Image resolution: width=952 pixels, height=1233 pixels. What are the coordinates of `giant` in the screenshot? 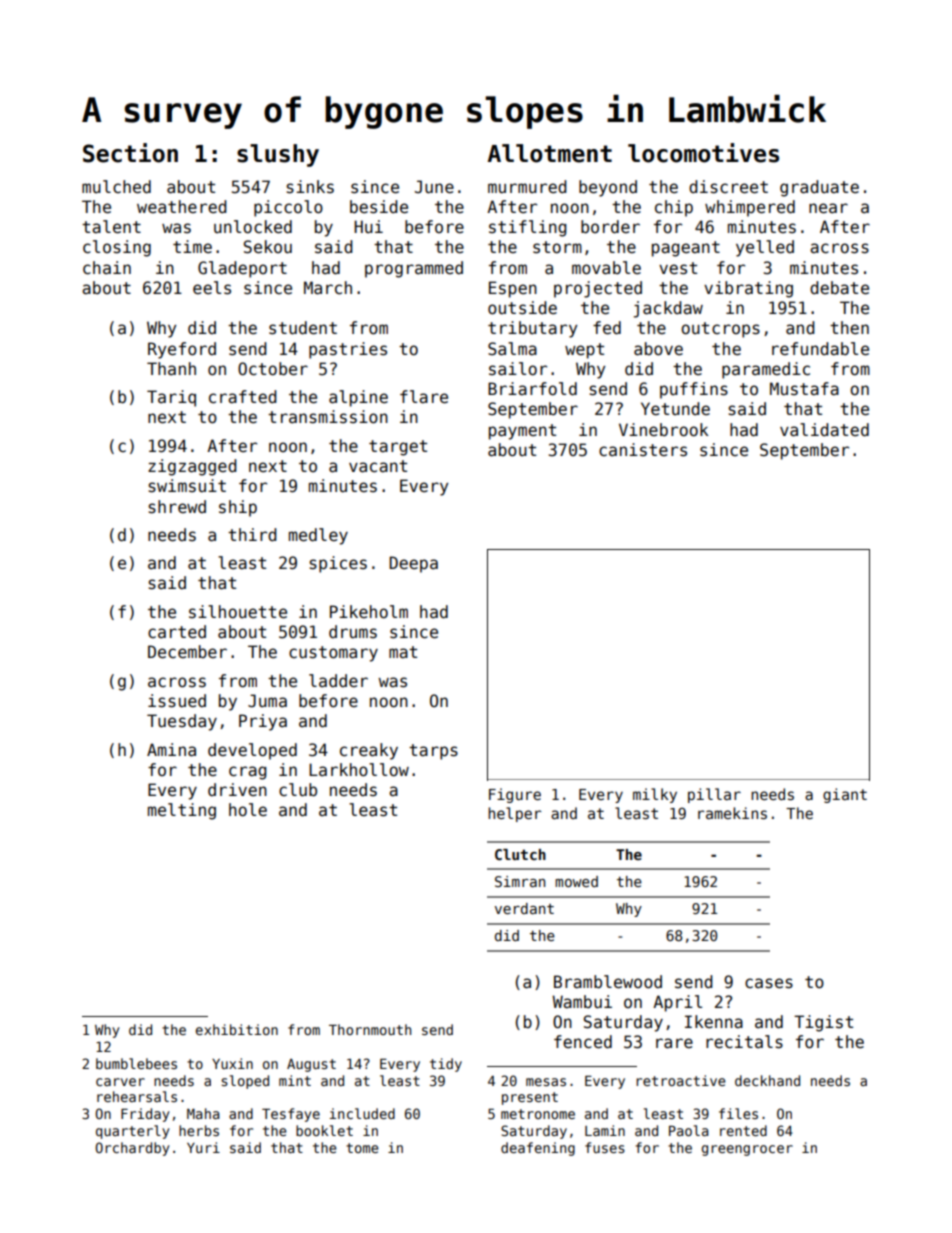 It's located at (845, 795).
